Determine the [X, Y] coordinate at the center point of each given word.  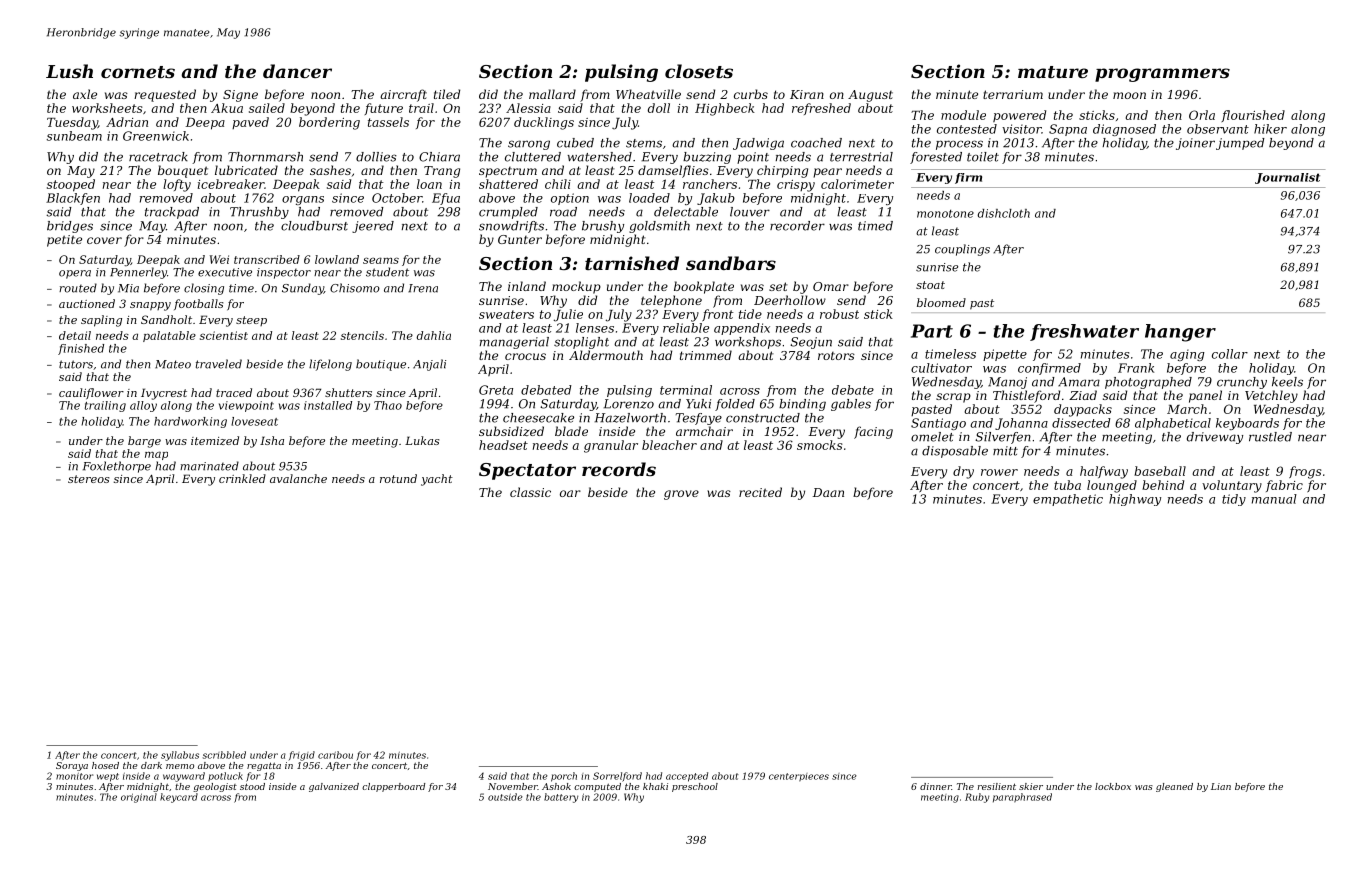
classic [530, 492]
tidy [1234, 500]
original [139, 798]
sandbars [731, 263]
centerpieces [799, 777]
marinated [209, 466]
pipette [1005, 355]
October [397, 198]
